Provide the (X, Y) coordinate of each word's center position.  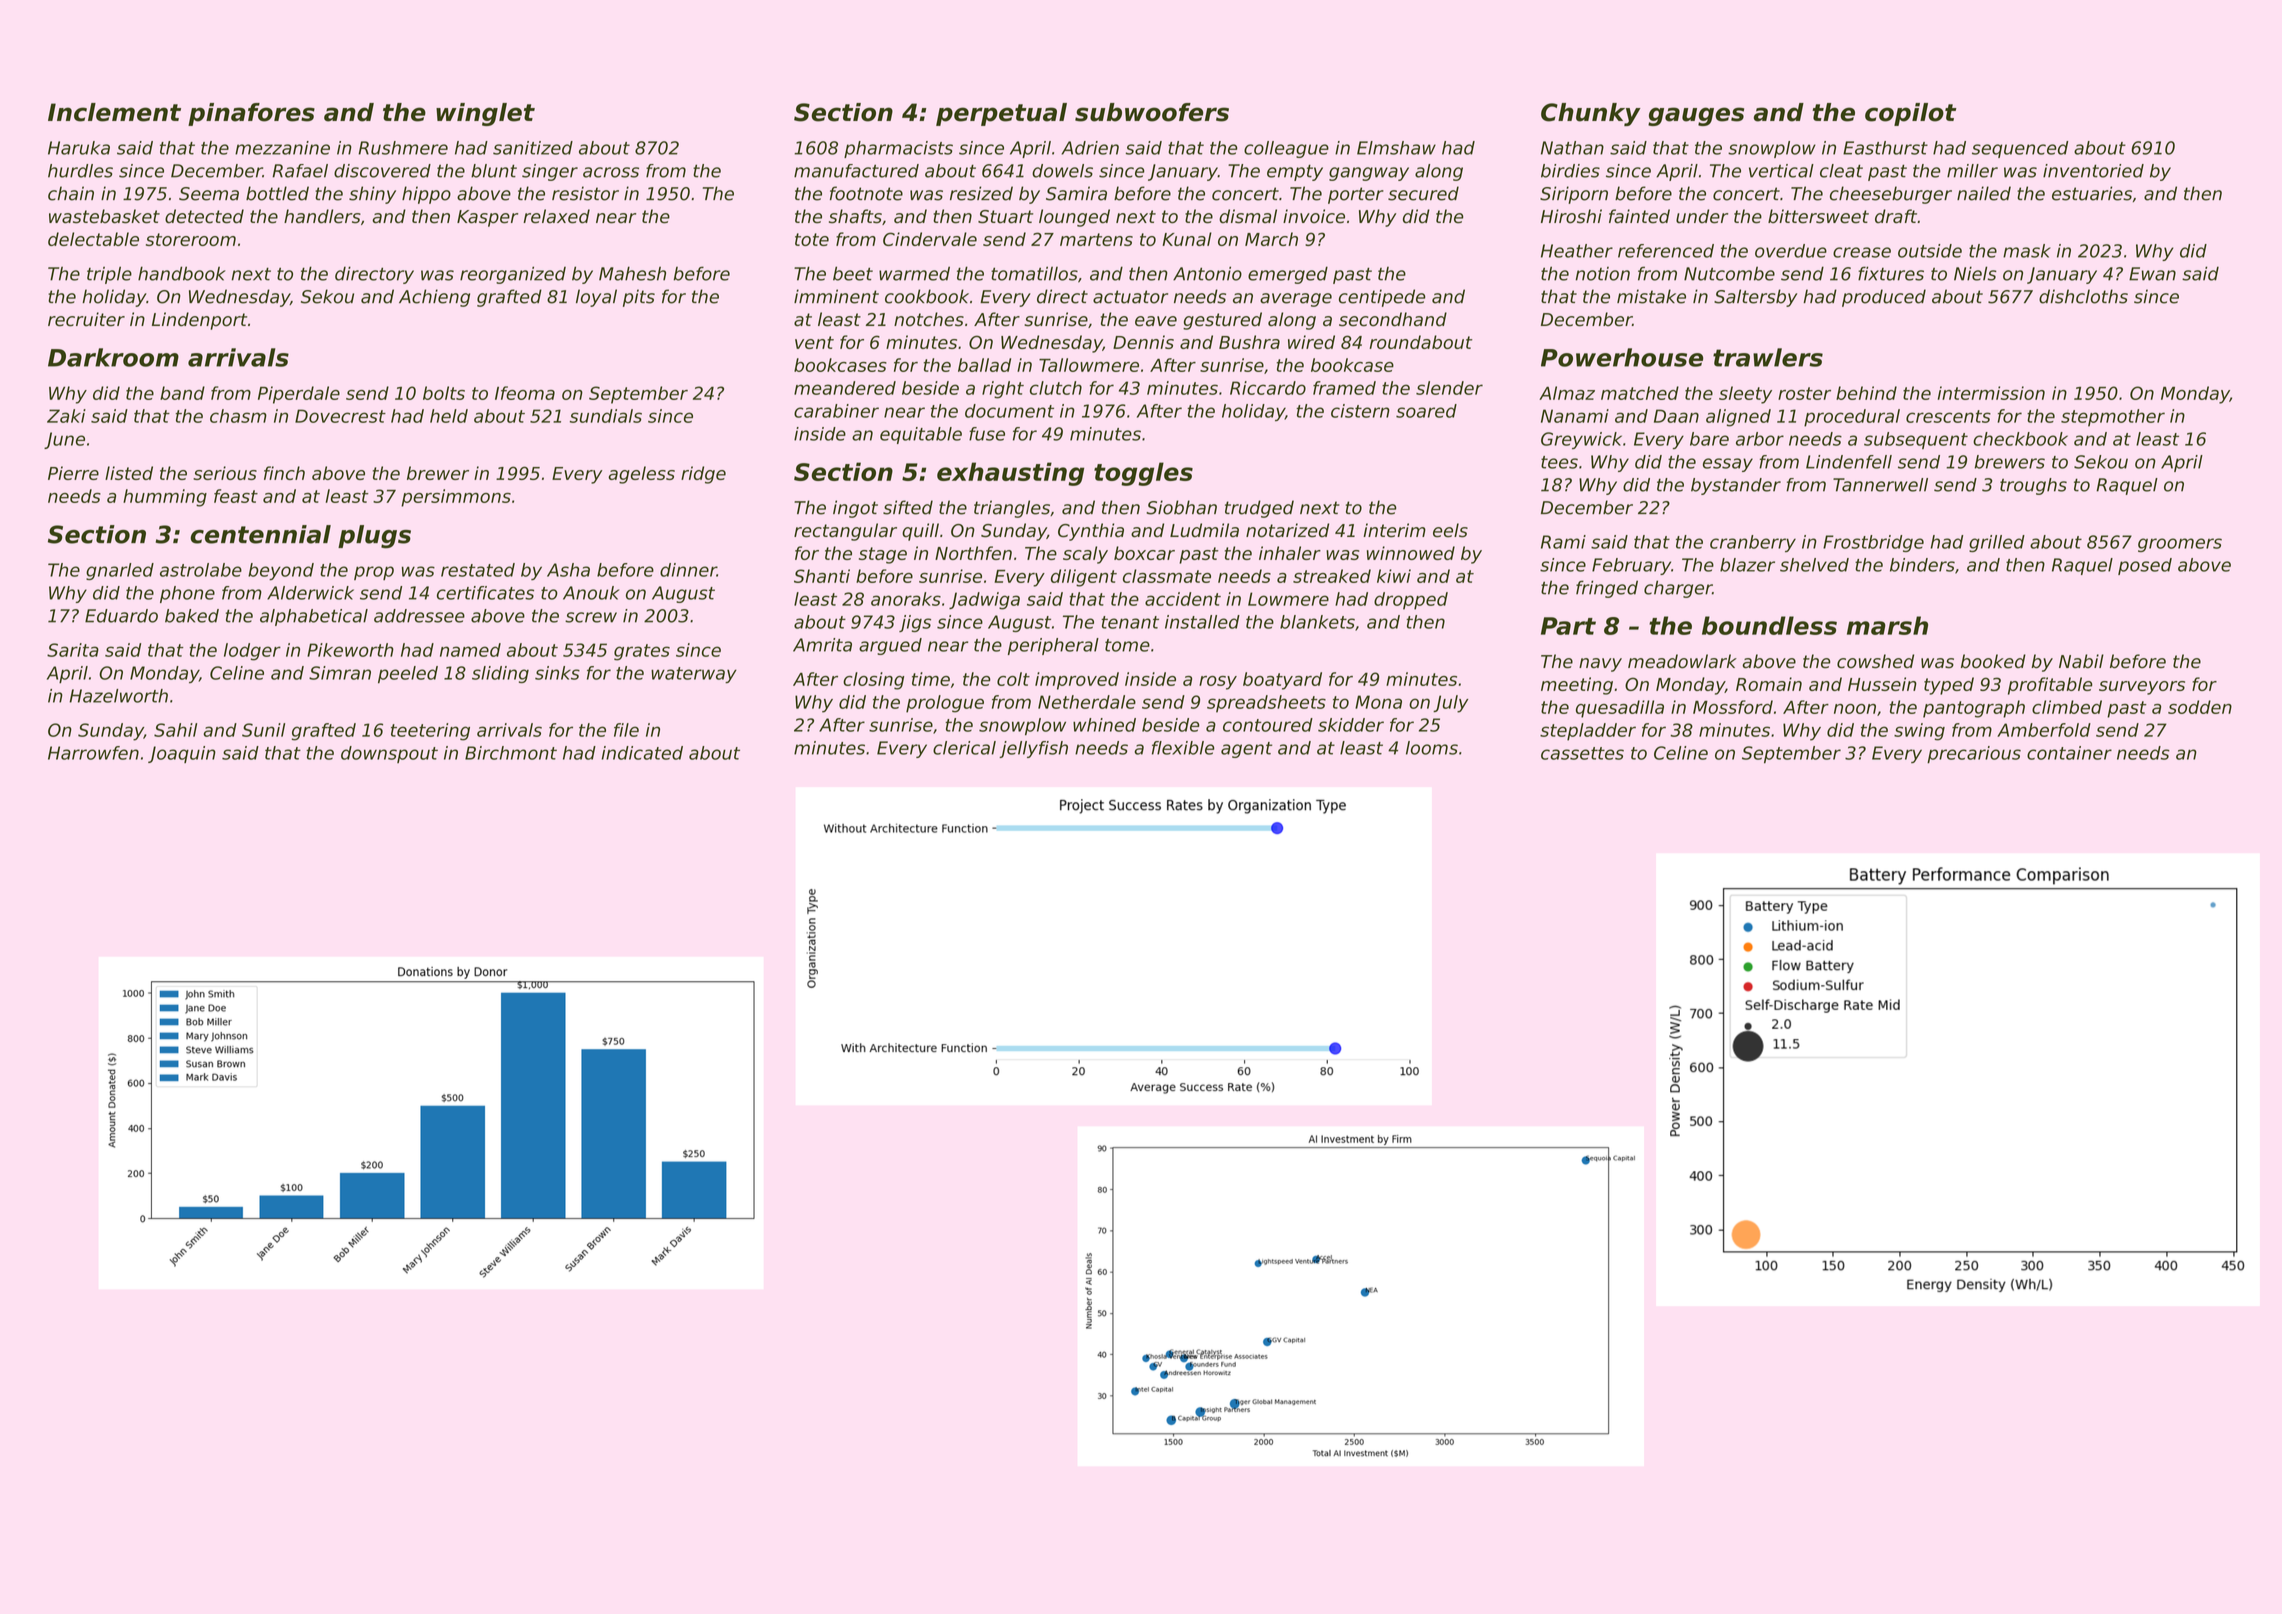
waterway (694, 675)
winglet (485, 114)
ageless (641, 475)
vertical (1781, 171)
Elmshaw (1396, 148)
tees (1559, 462)
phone (187, 594)
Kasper (487, 218)
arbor (1760, 439)
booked (1993, 661)
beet (853, 273)
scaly (1085, 555)
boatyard (1282, 681)
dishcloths (2083, 296)
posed (2145, 566)
